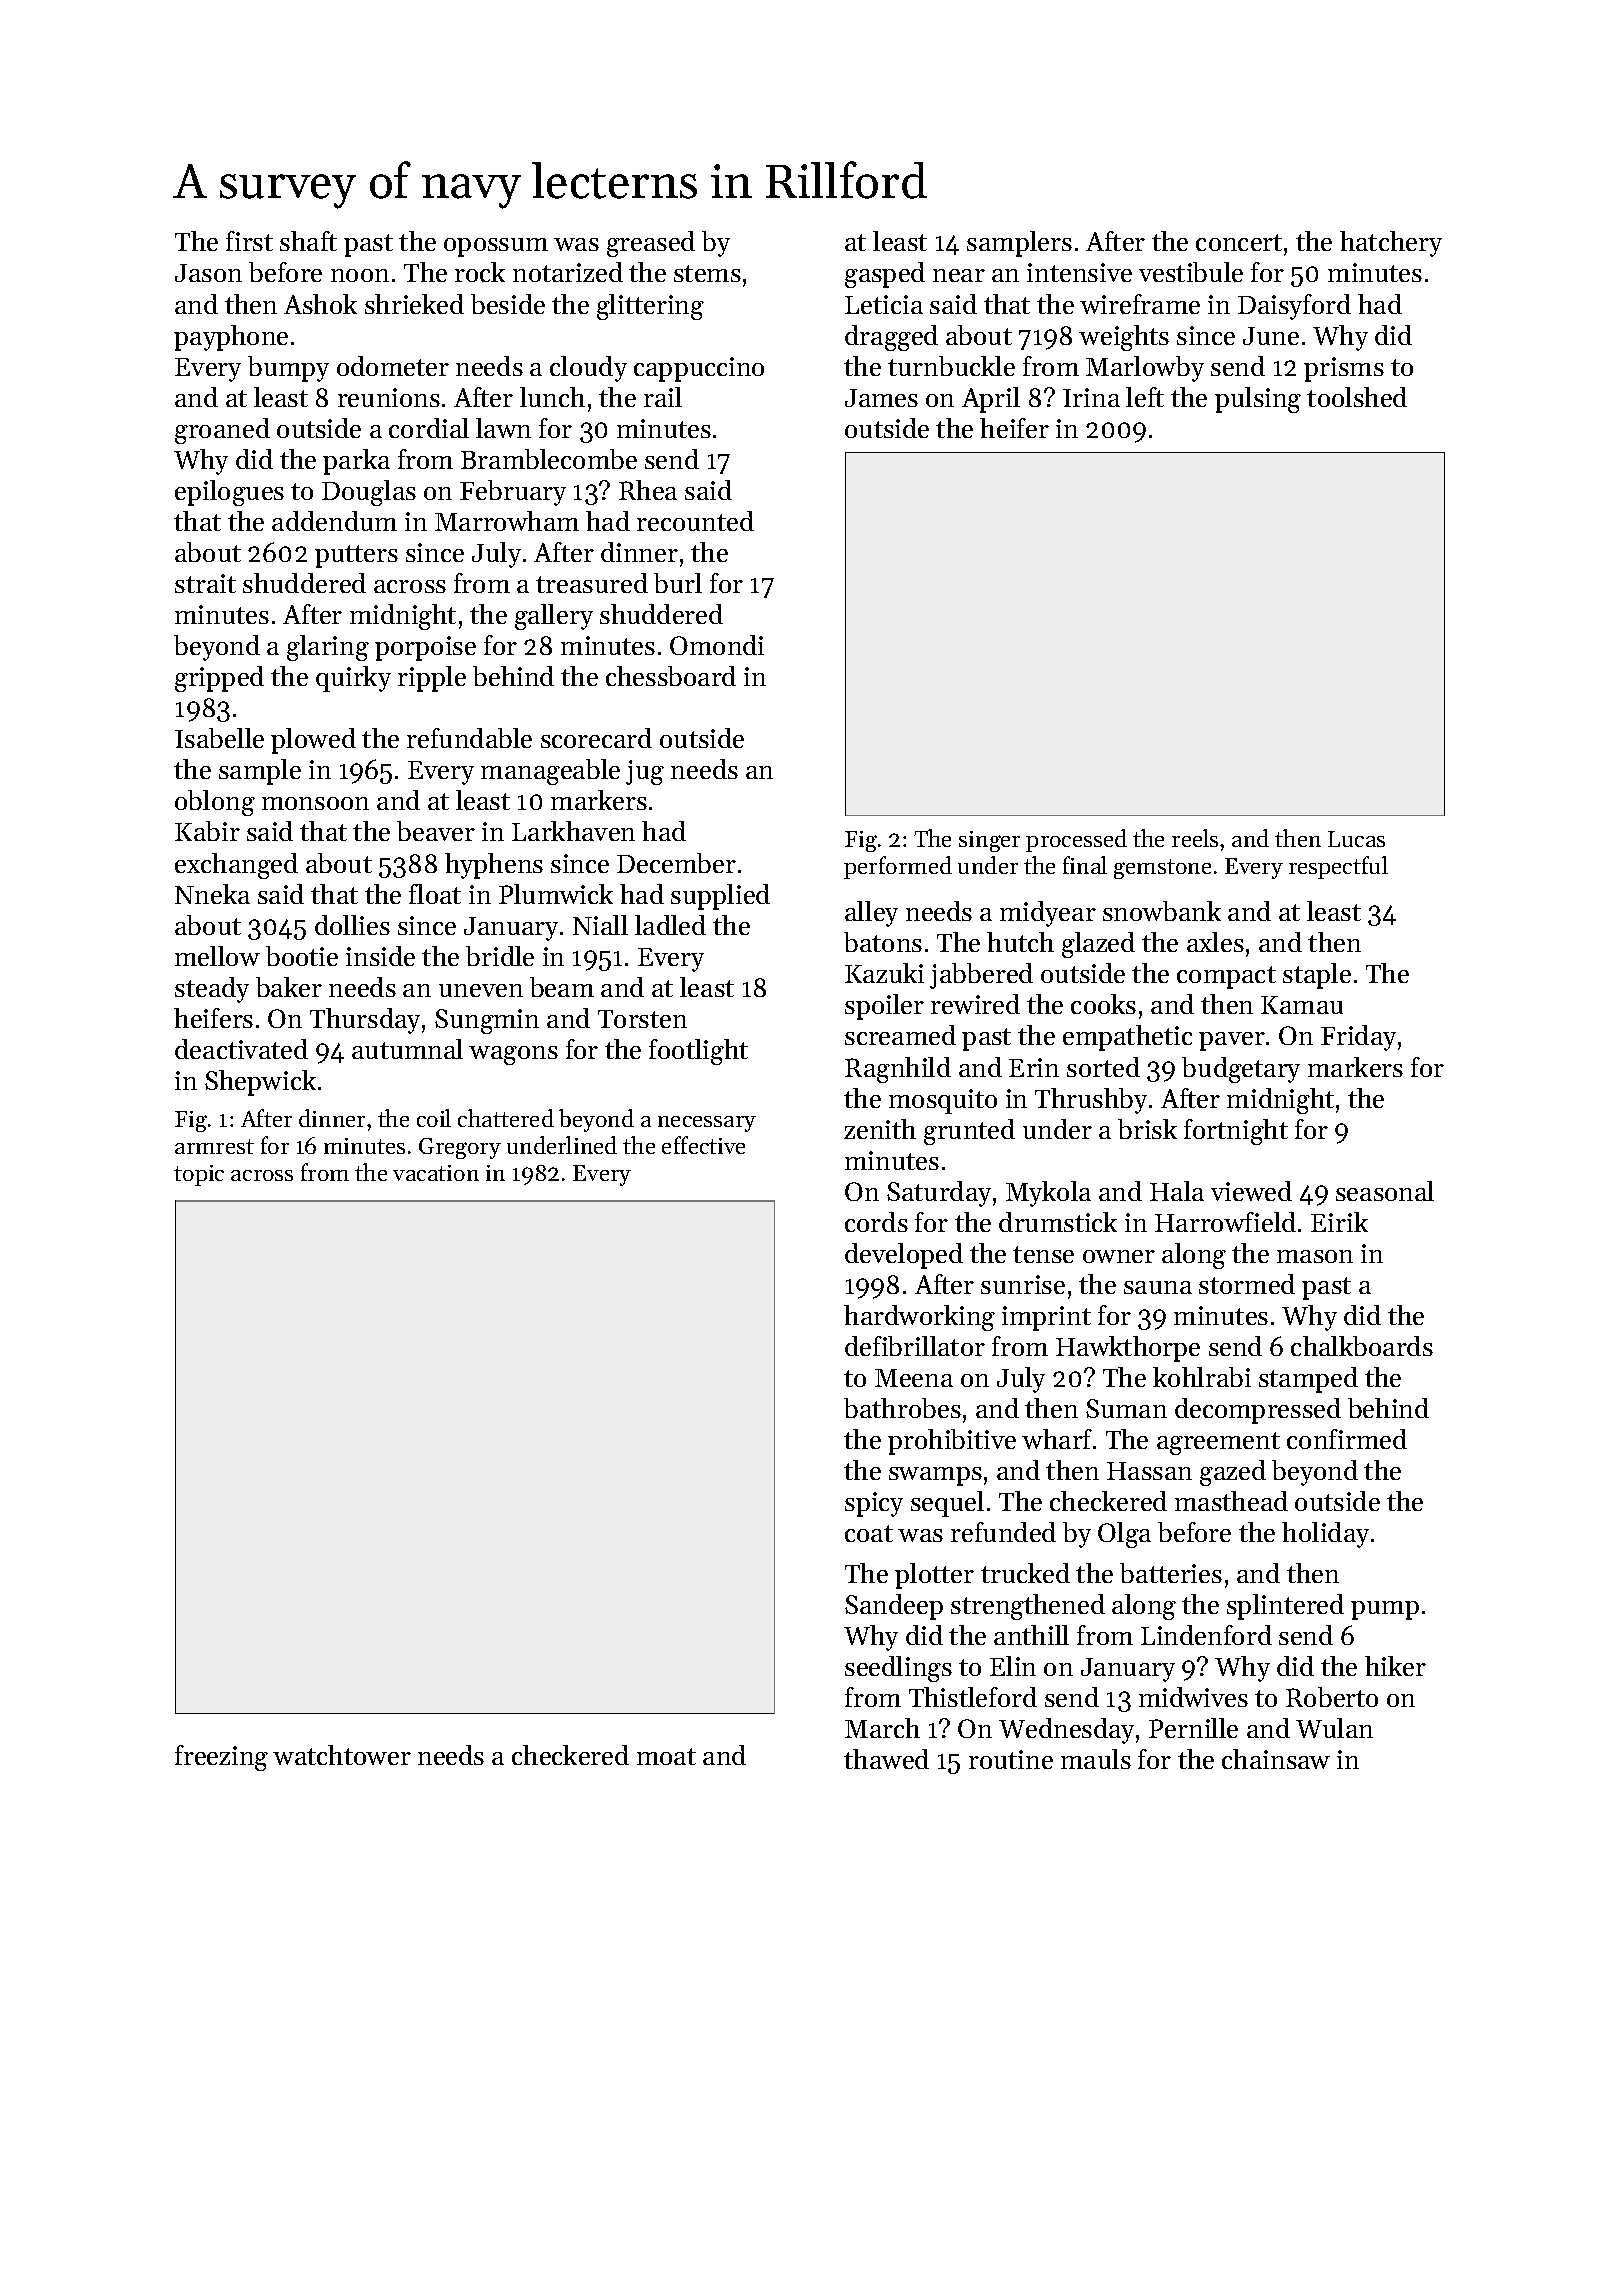 The image size is (1620, 2292). What do you see at coordinates (869, 1533) in the screenshot?
I see `coat` at bounding box center [869, 1533].
